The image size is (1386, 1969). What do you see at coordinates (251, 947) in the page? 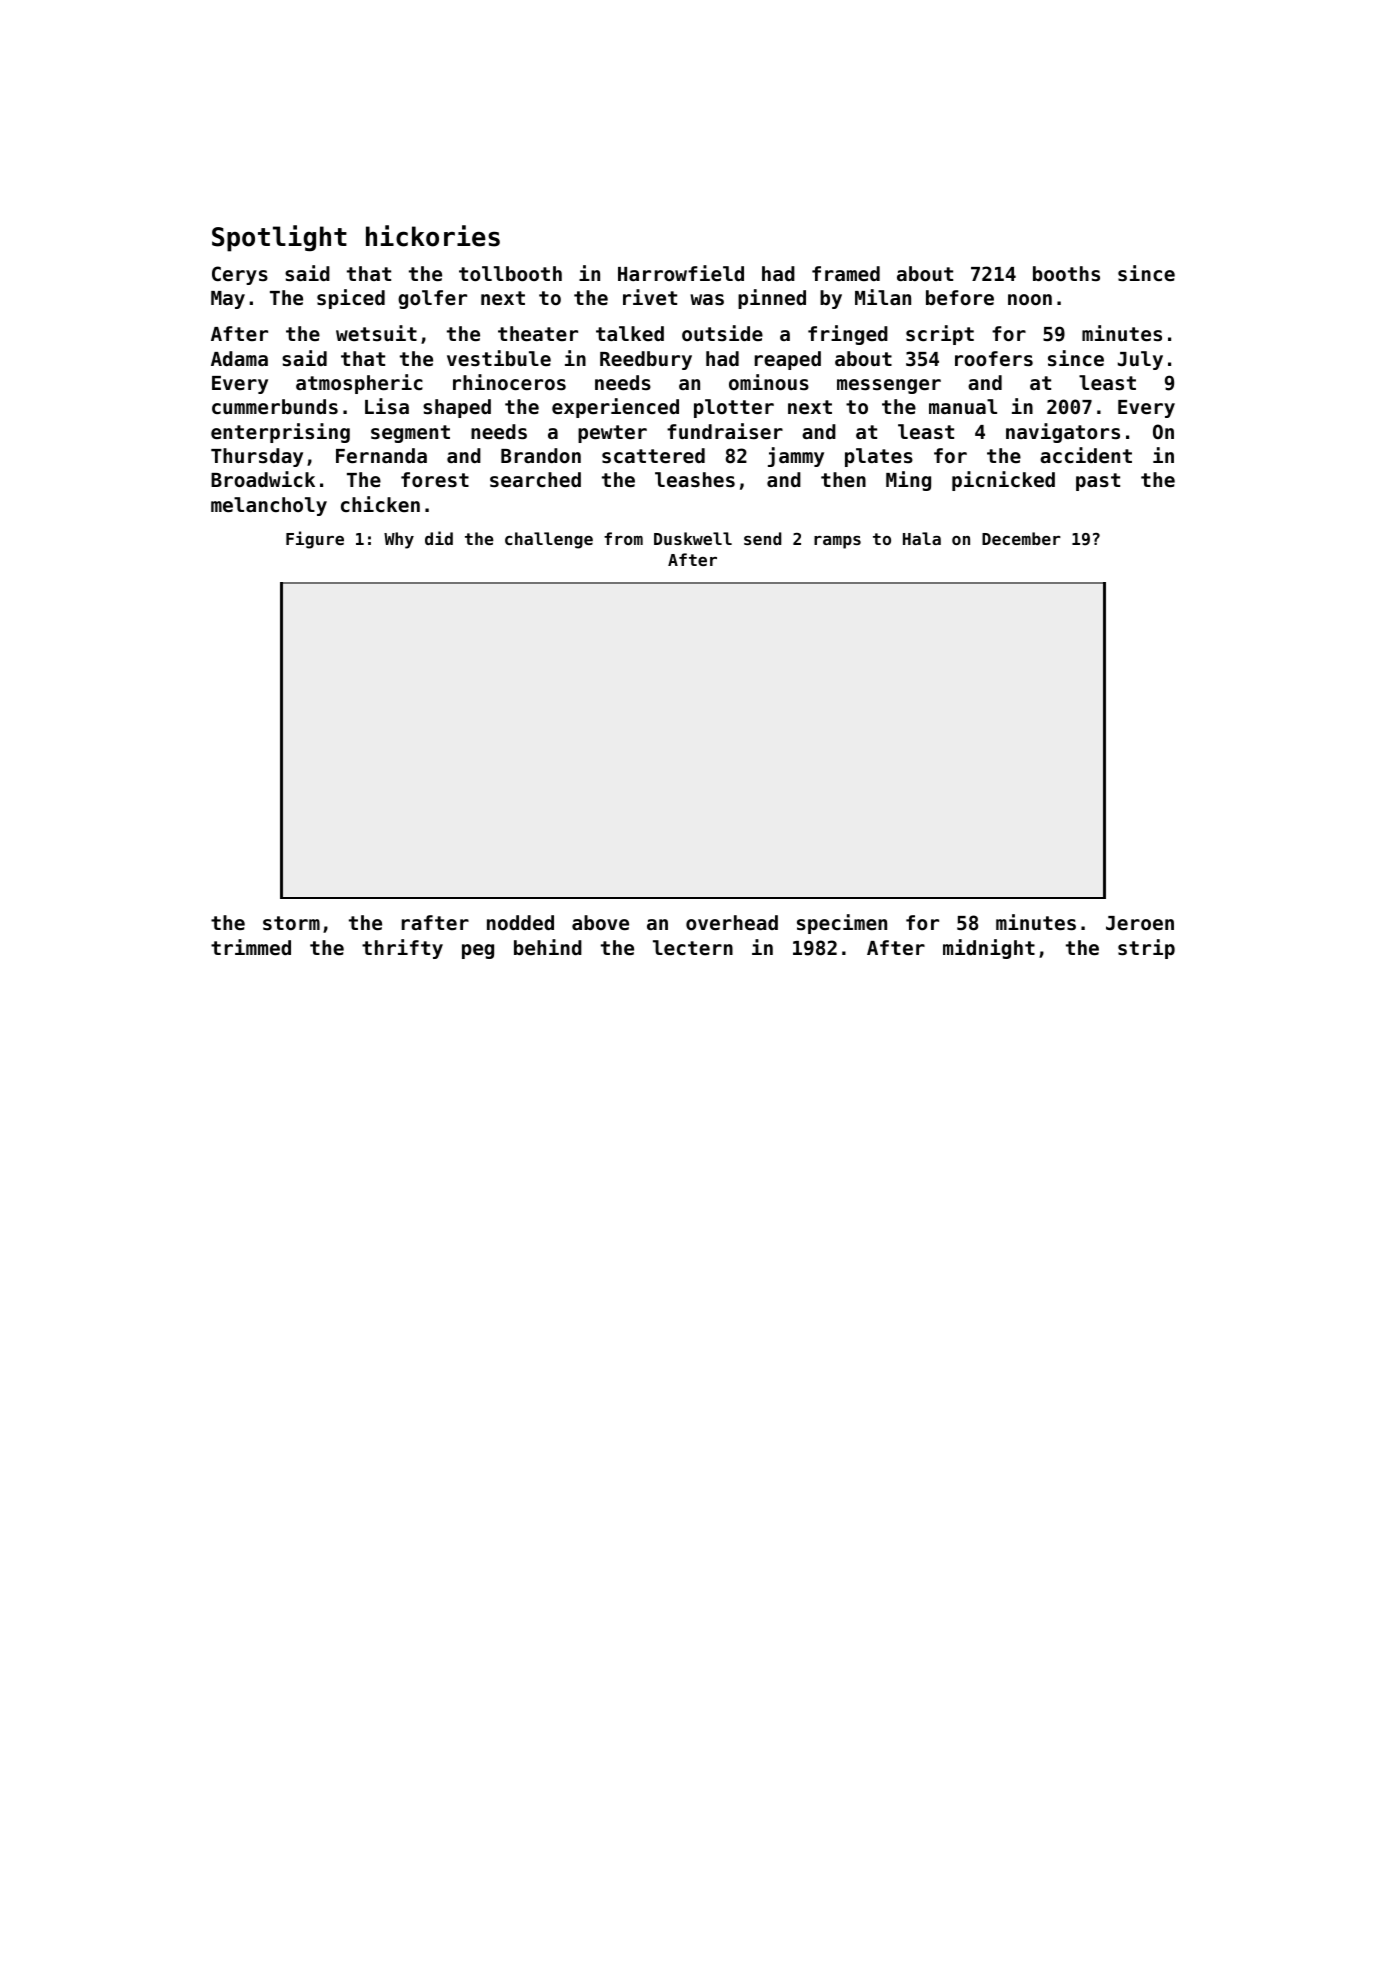
I see `trimmed` at bounding box center [251, 947].
